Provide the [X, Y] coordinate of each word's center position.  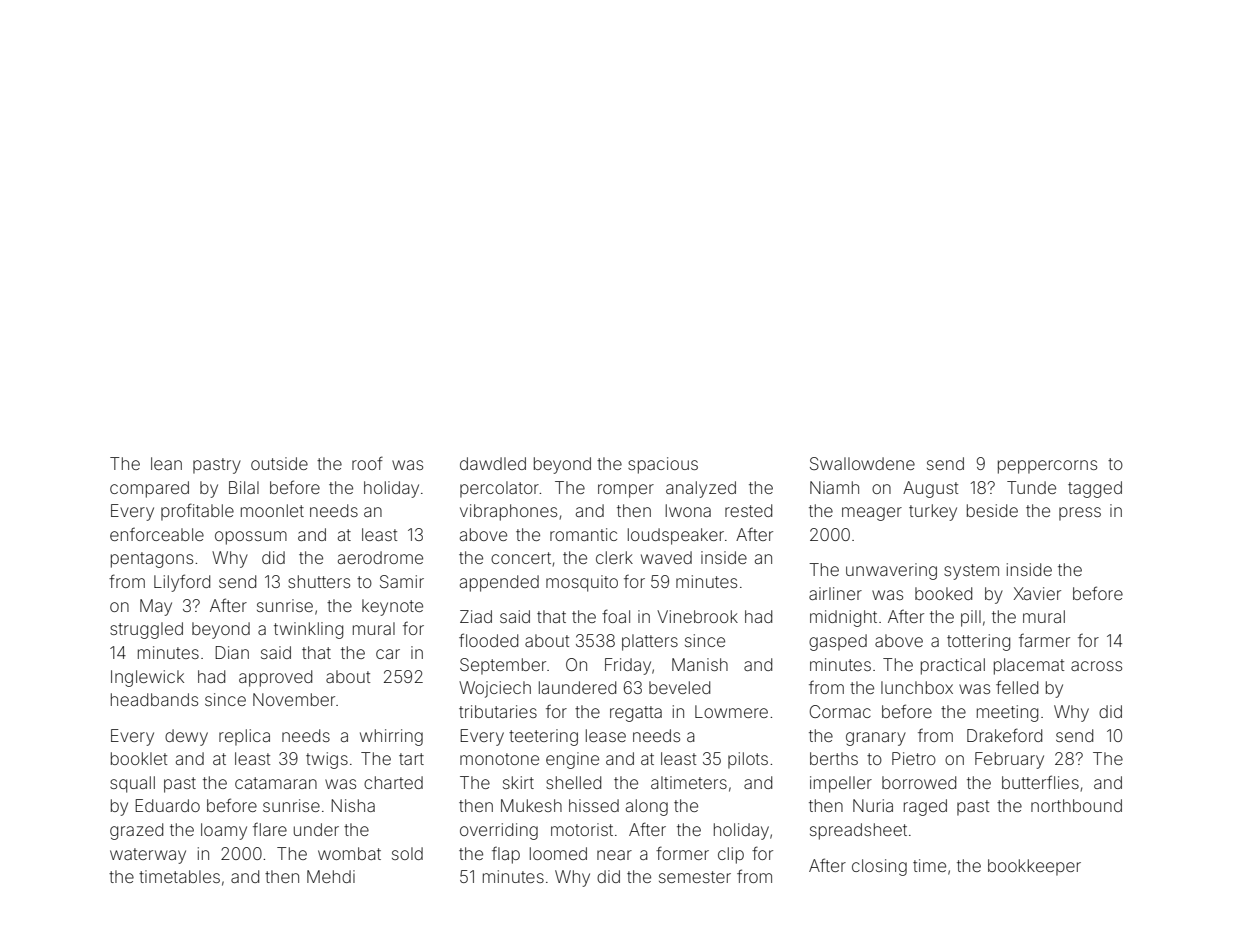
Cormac [840, 711]
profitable [197, 512]
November [294, 699]
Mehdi [331, 876]
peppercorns [1047, 467]
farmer [1044, 640]
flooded [488, 640]
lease [606, 735]
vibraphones [508, 512]
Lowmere [731, 711]
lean [166, 463]
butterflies [1040, 782]
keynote [392, 607]
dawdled [493, 463]
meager [872, 514]
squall [132, 784]
